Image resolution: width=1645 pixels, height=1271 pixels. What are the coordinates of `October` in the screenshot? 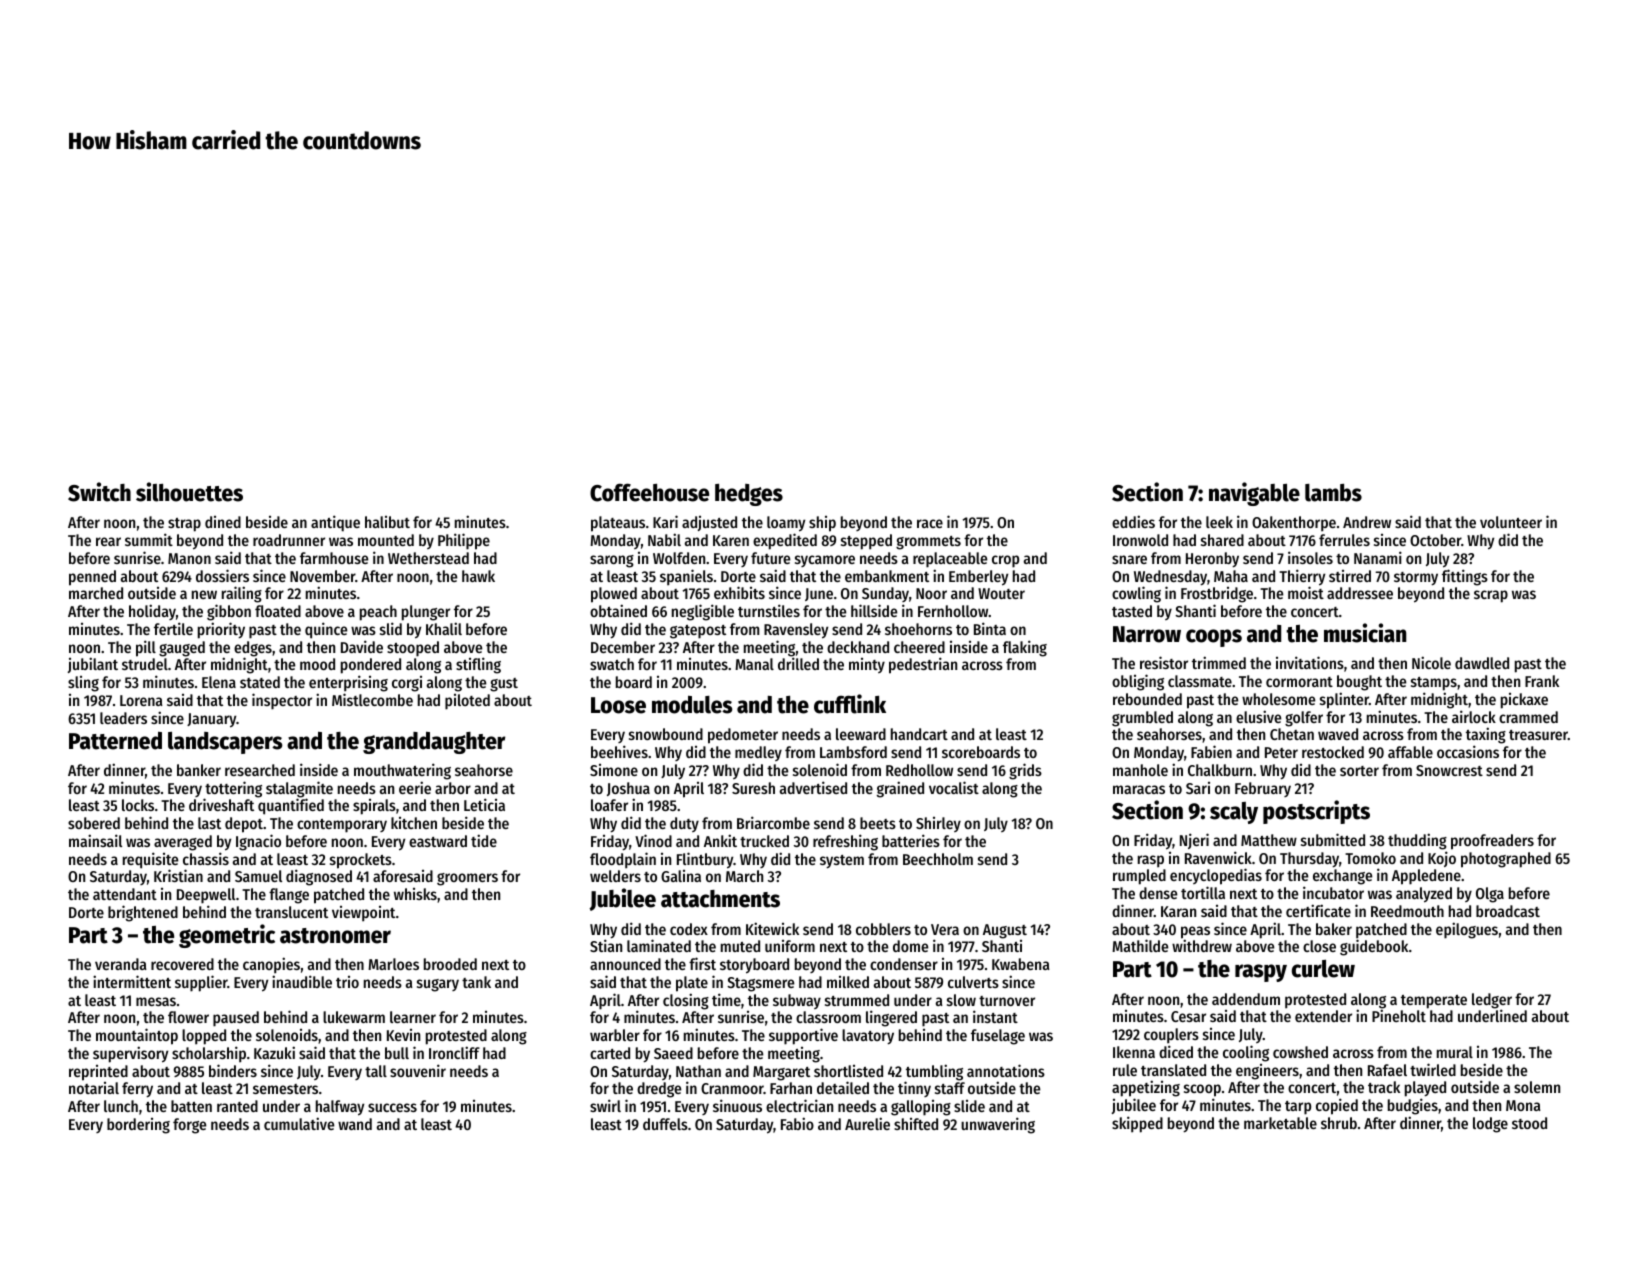 It's located at (1435, 540).
